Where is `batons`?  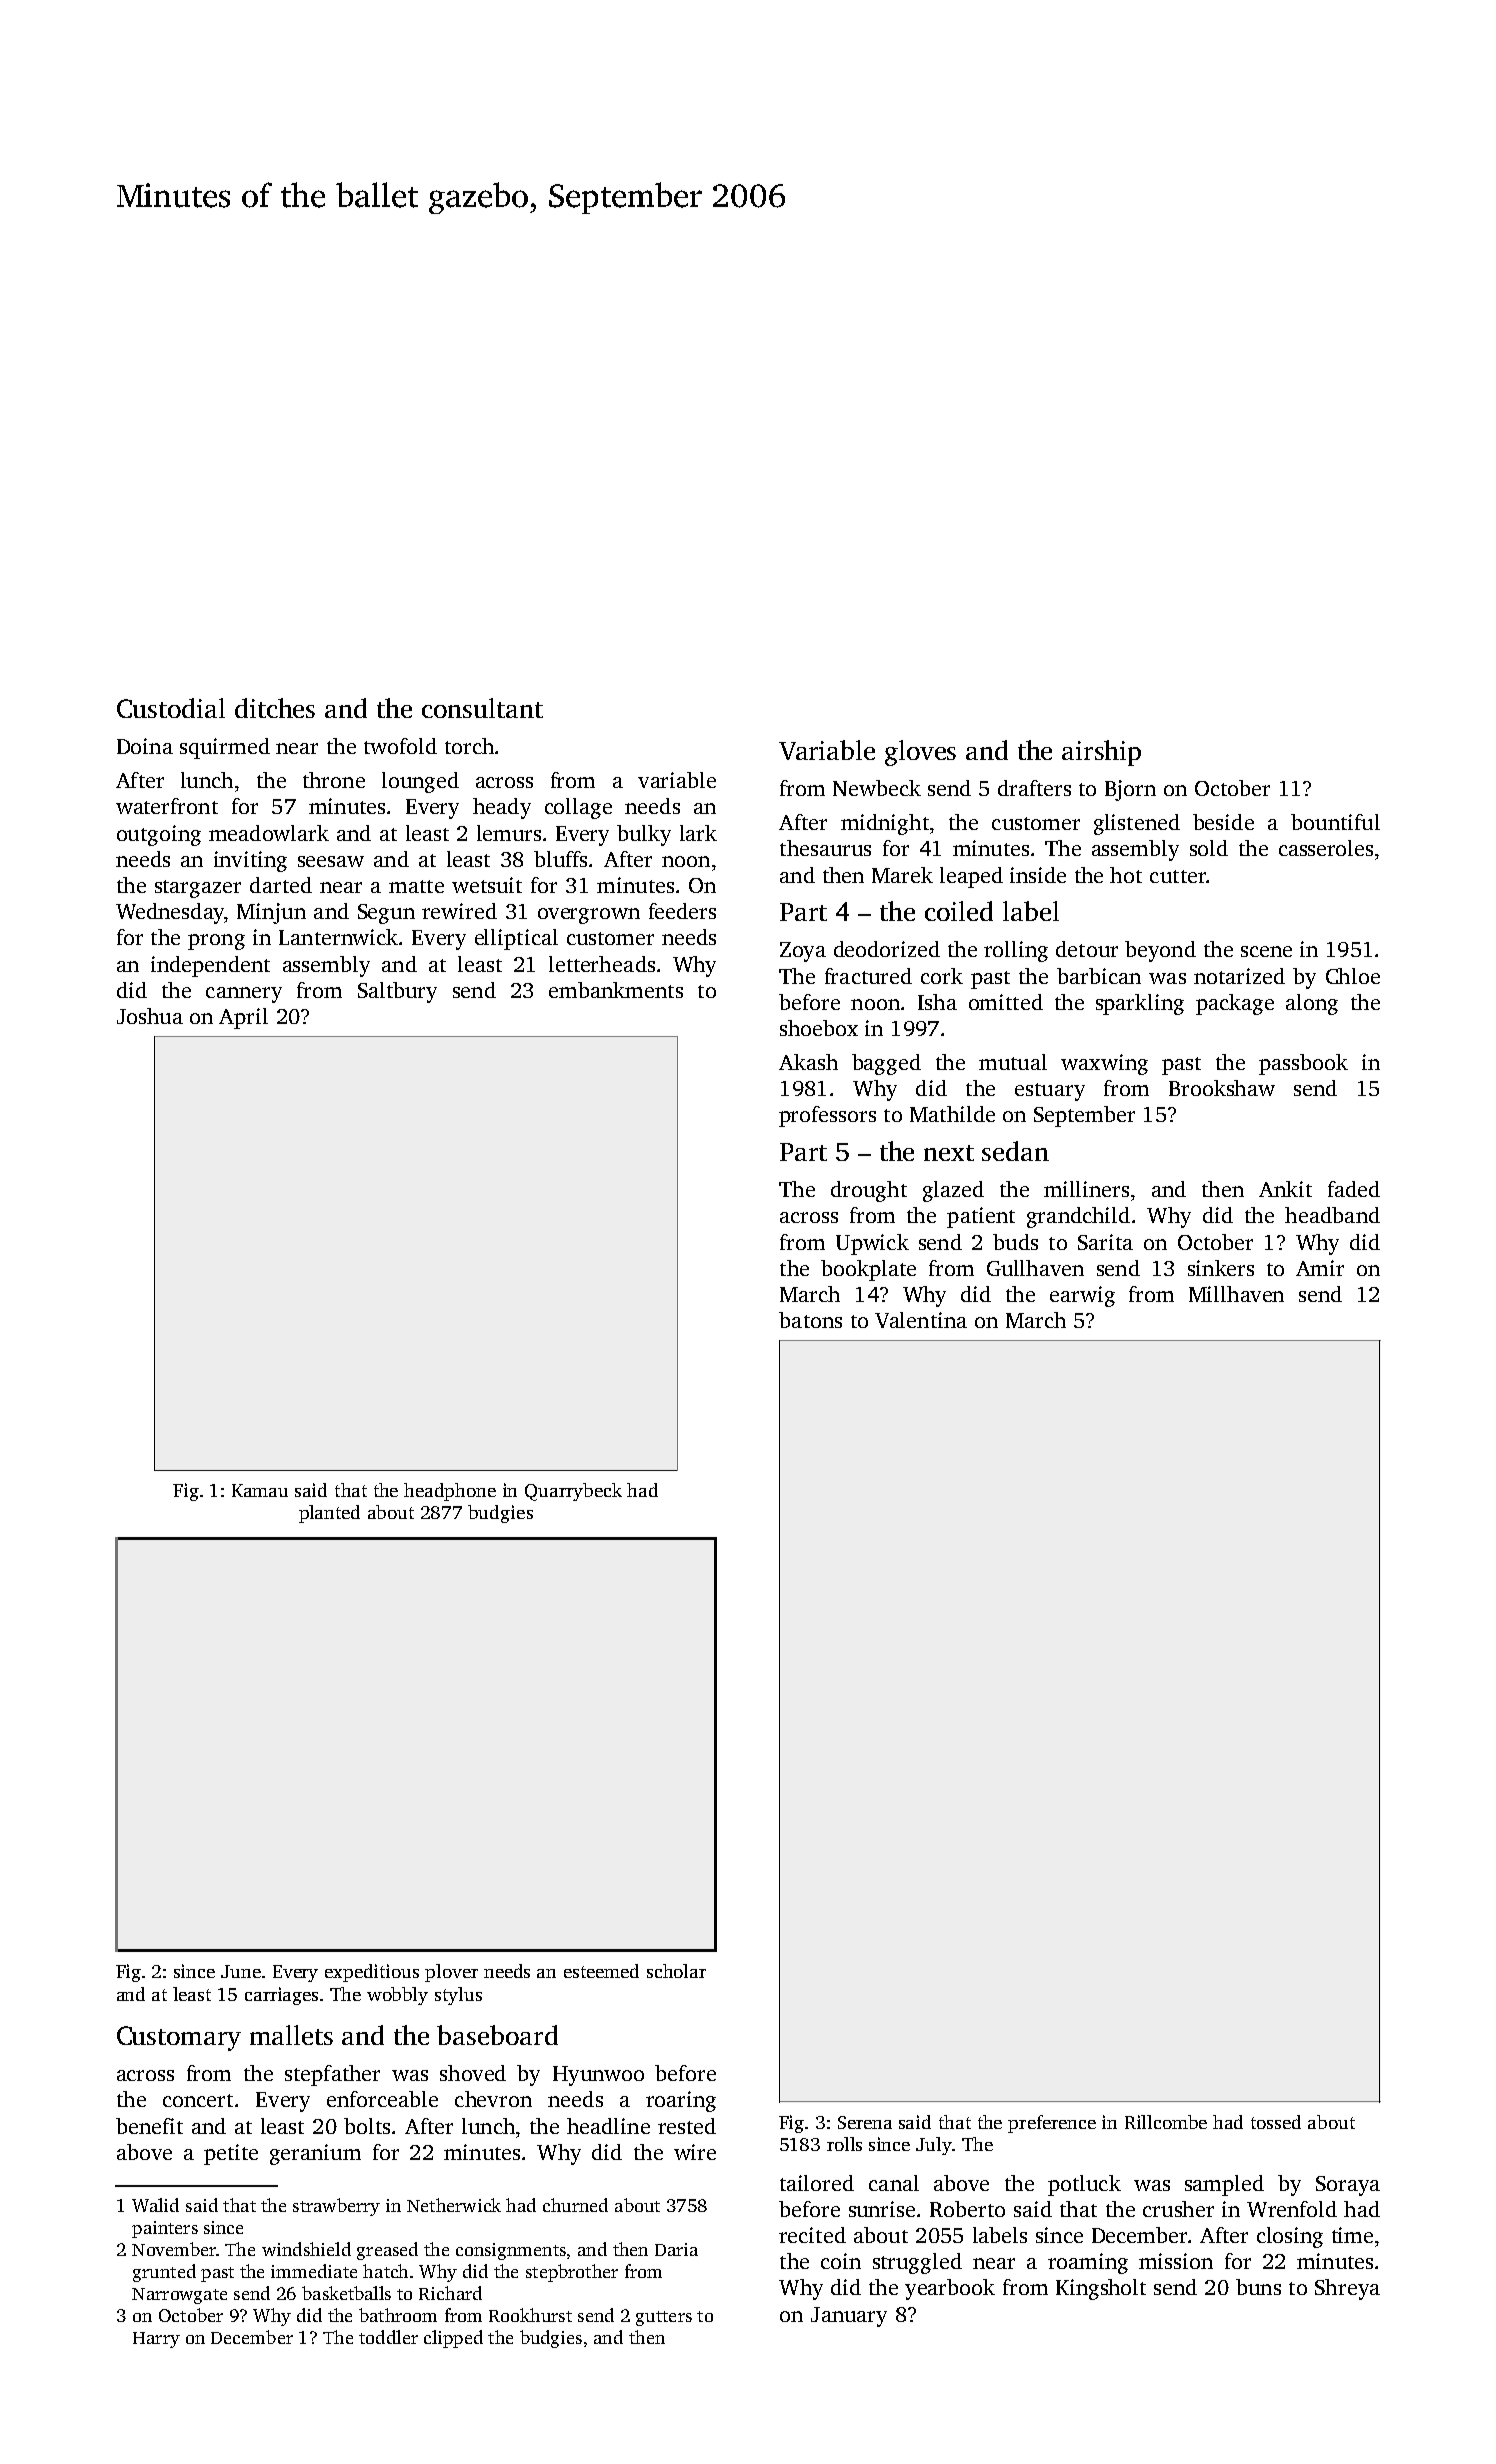
batons is located at coordinates (810, 1320).
